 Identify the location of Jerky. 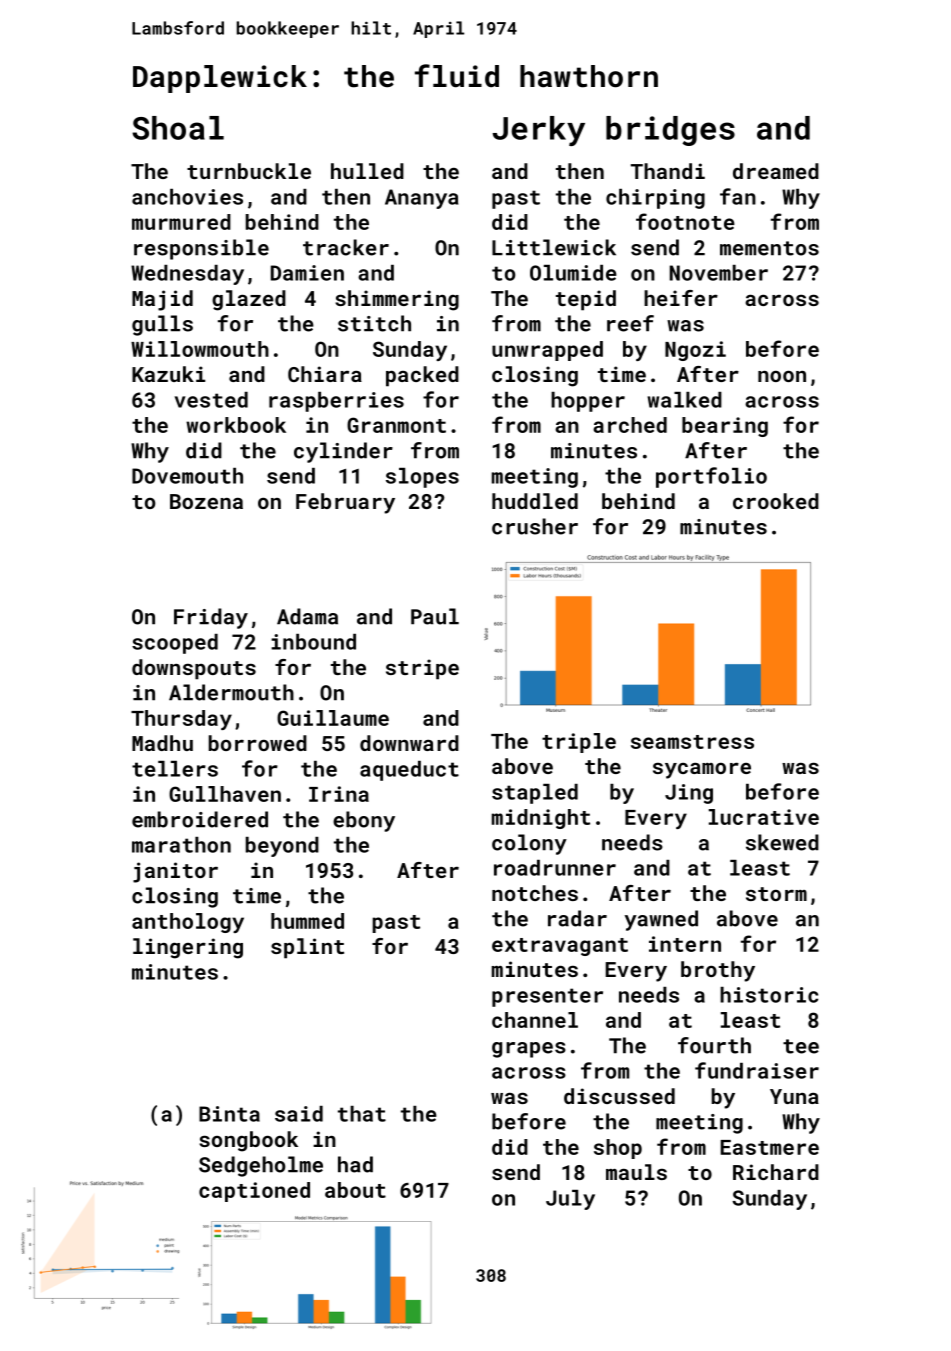
(539, 131).
